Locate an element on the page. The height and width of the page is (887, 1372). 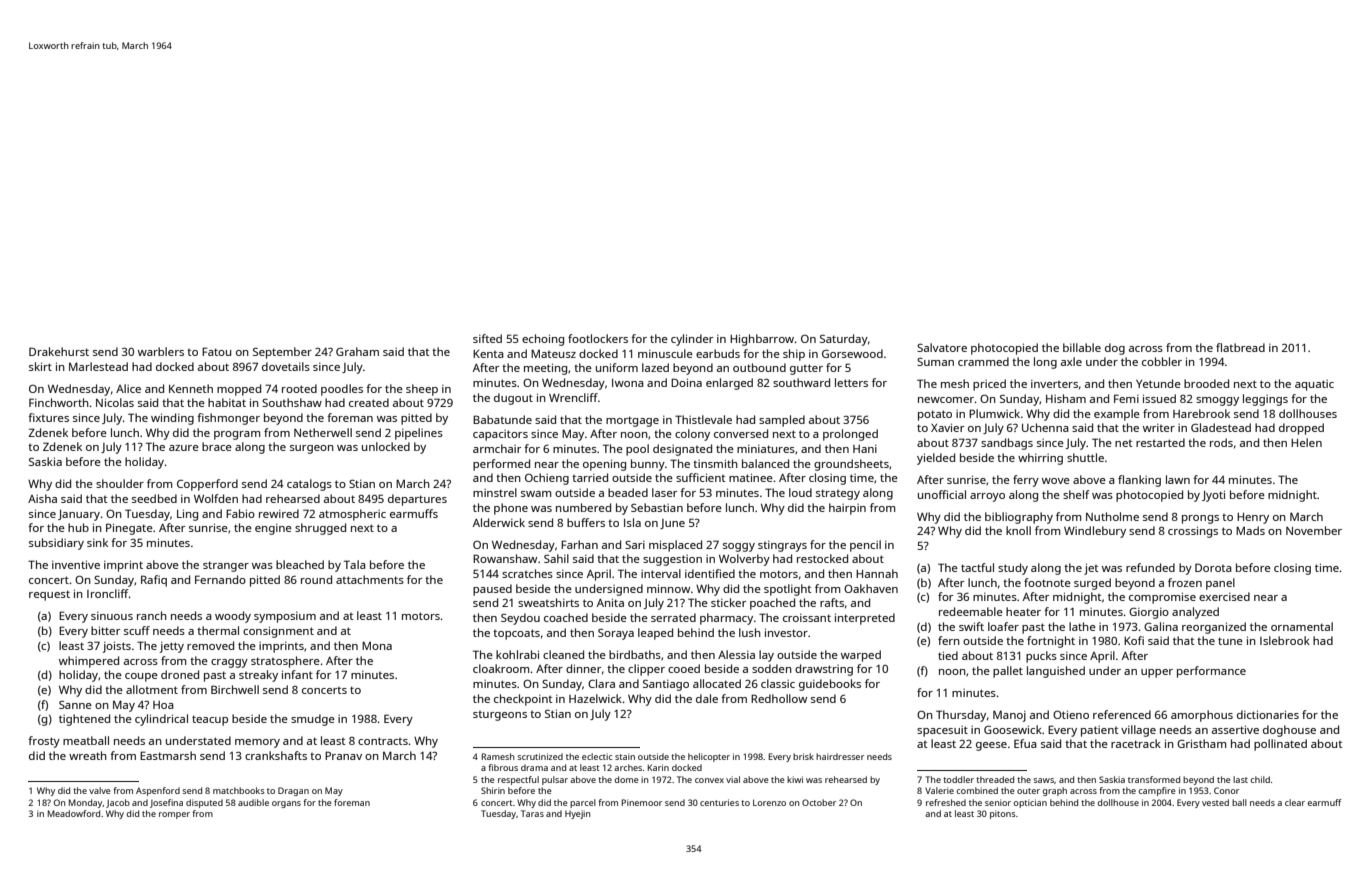
footlockers is located at coordinates (598, 338).
